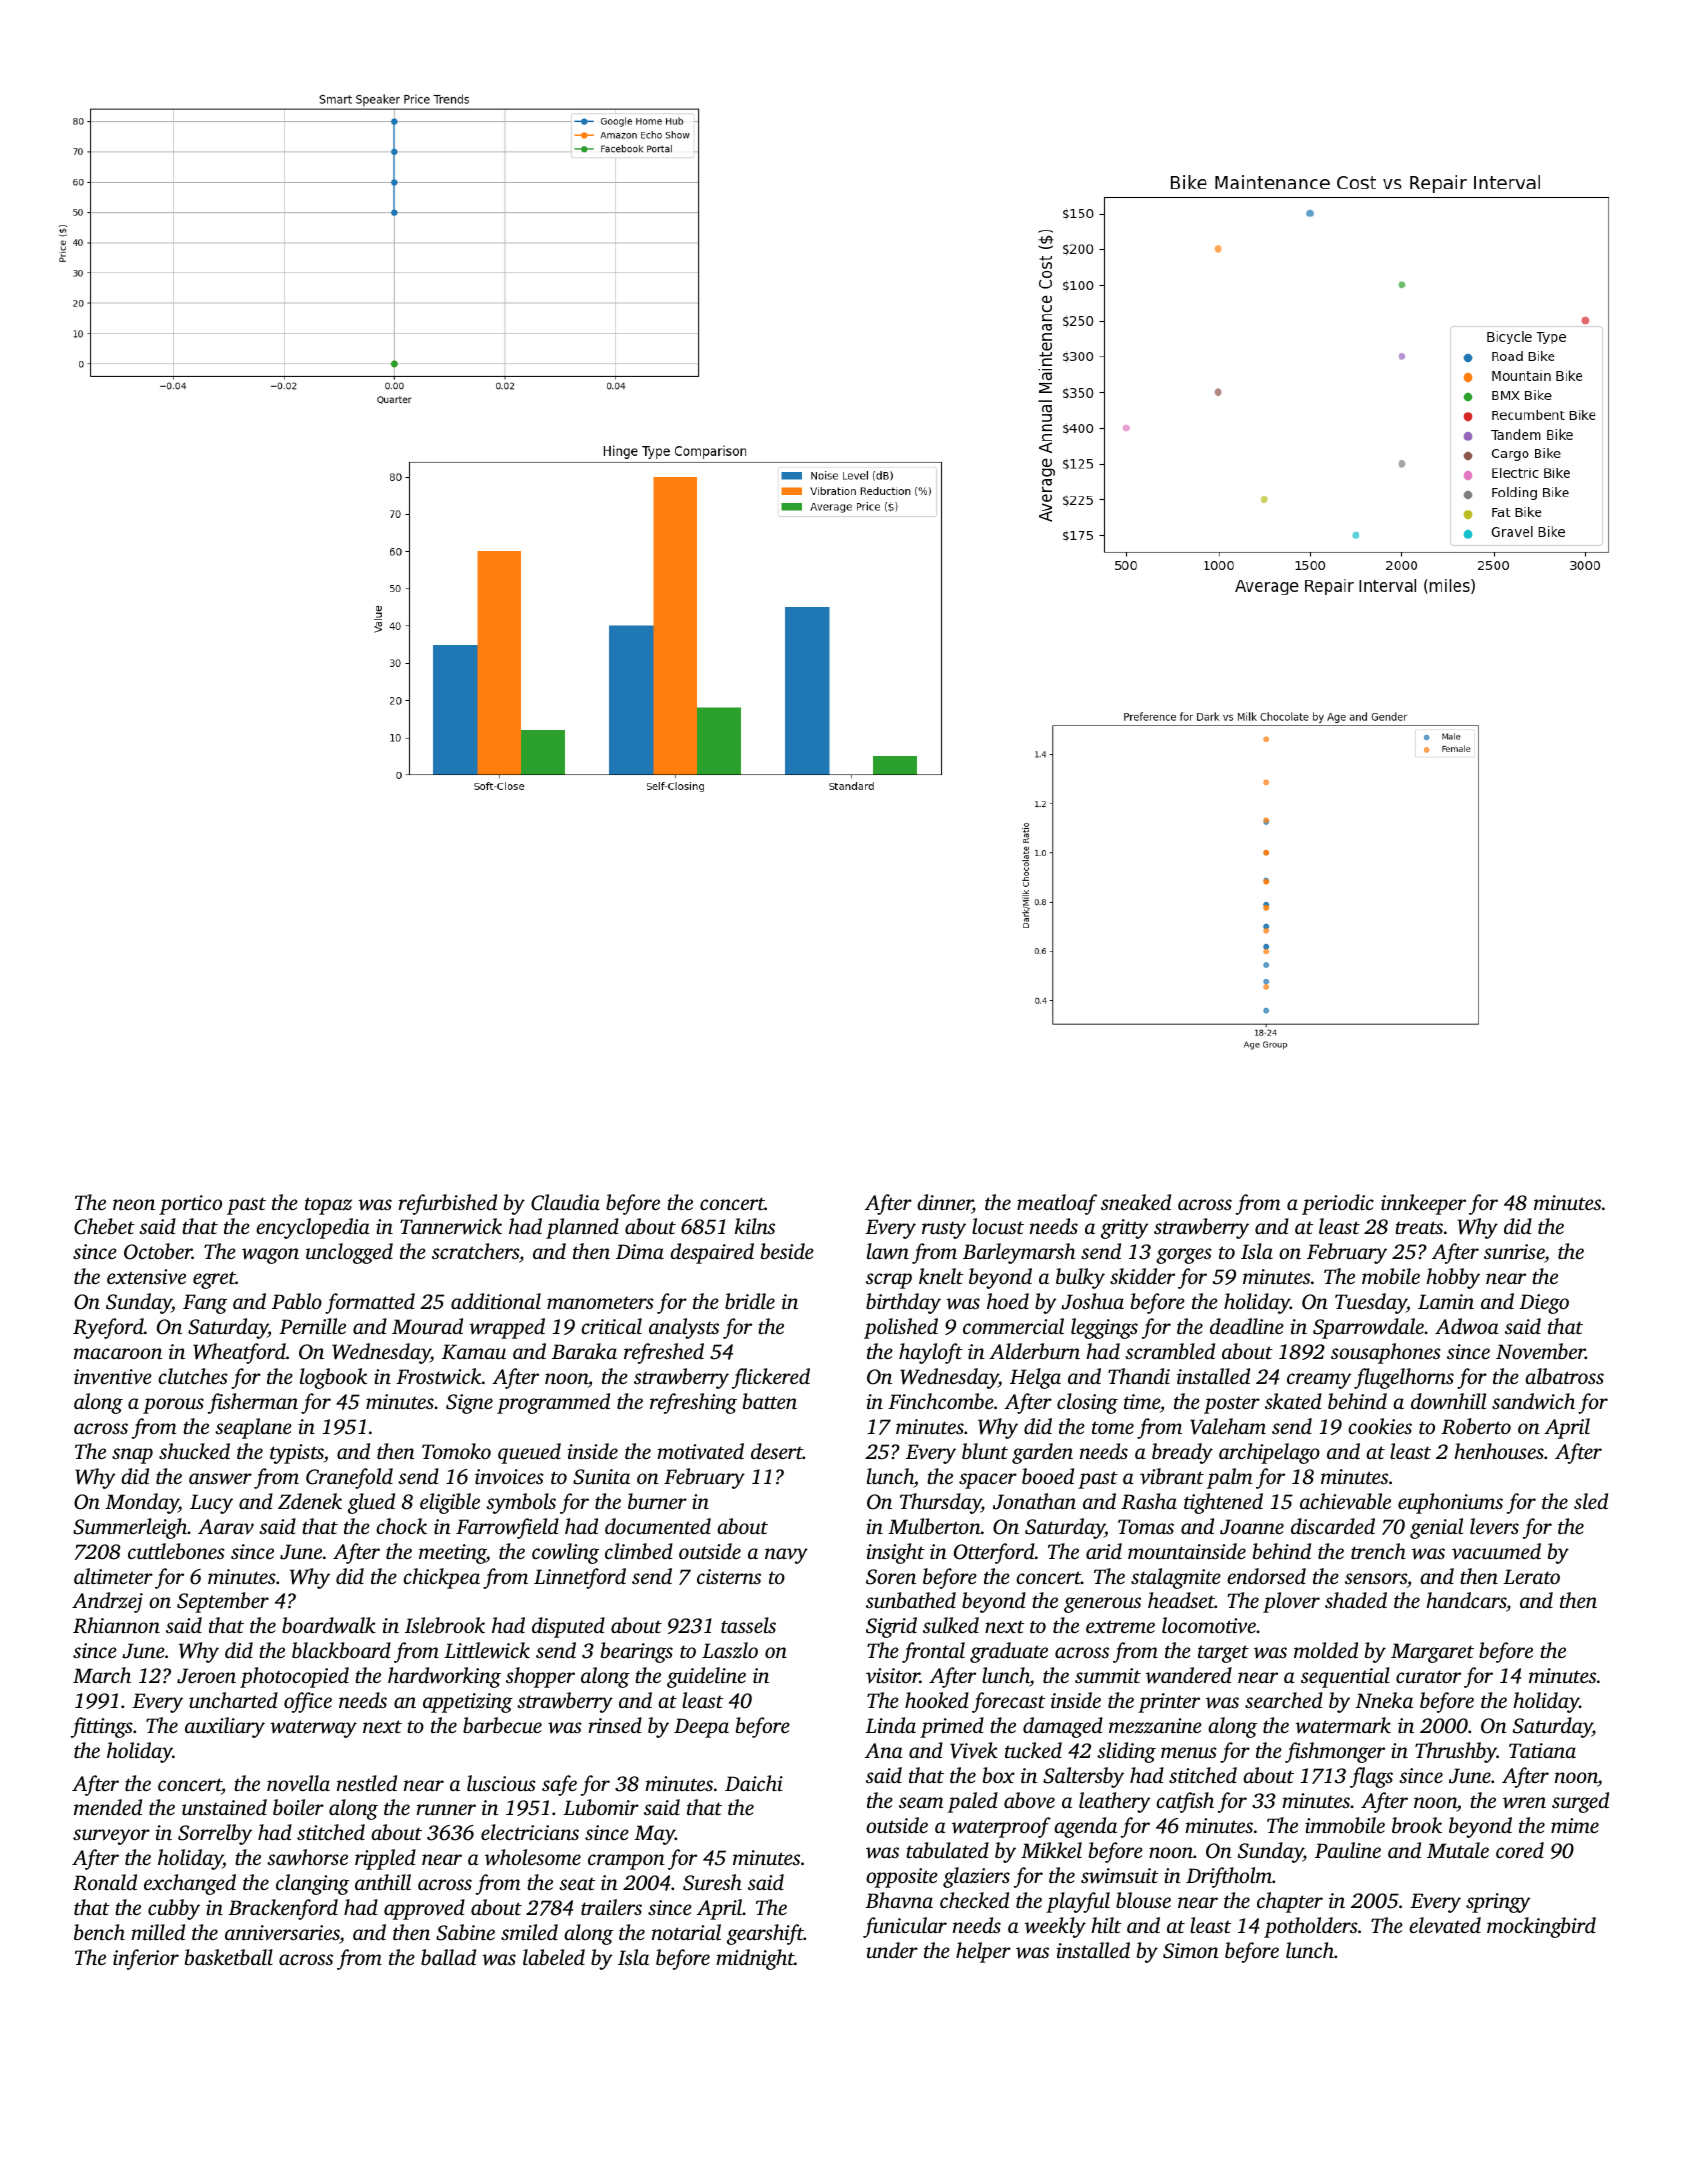 The image size is (1683, 2178). I want to click on extreme, so click(1120, 1626).
